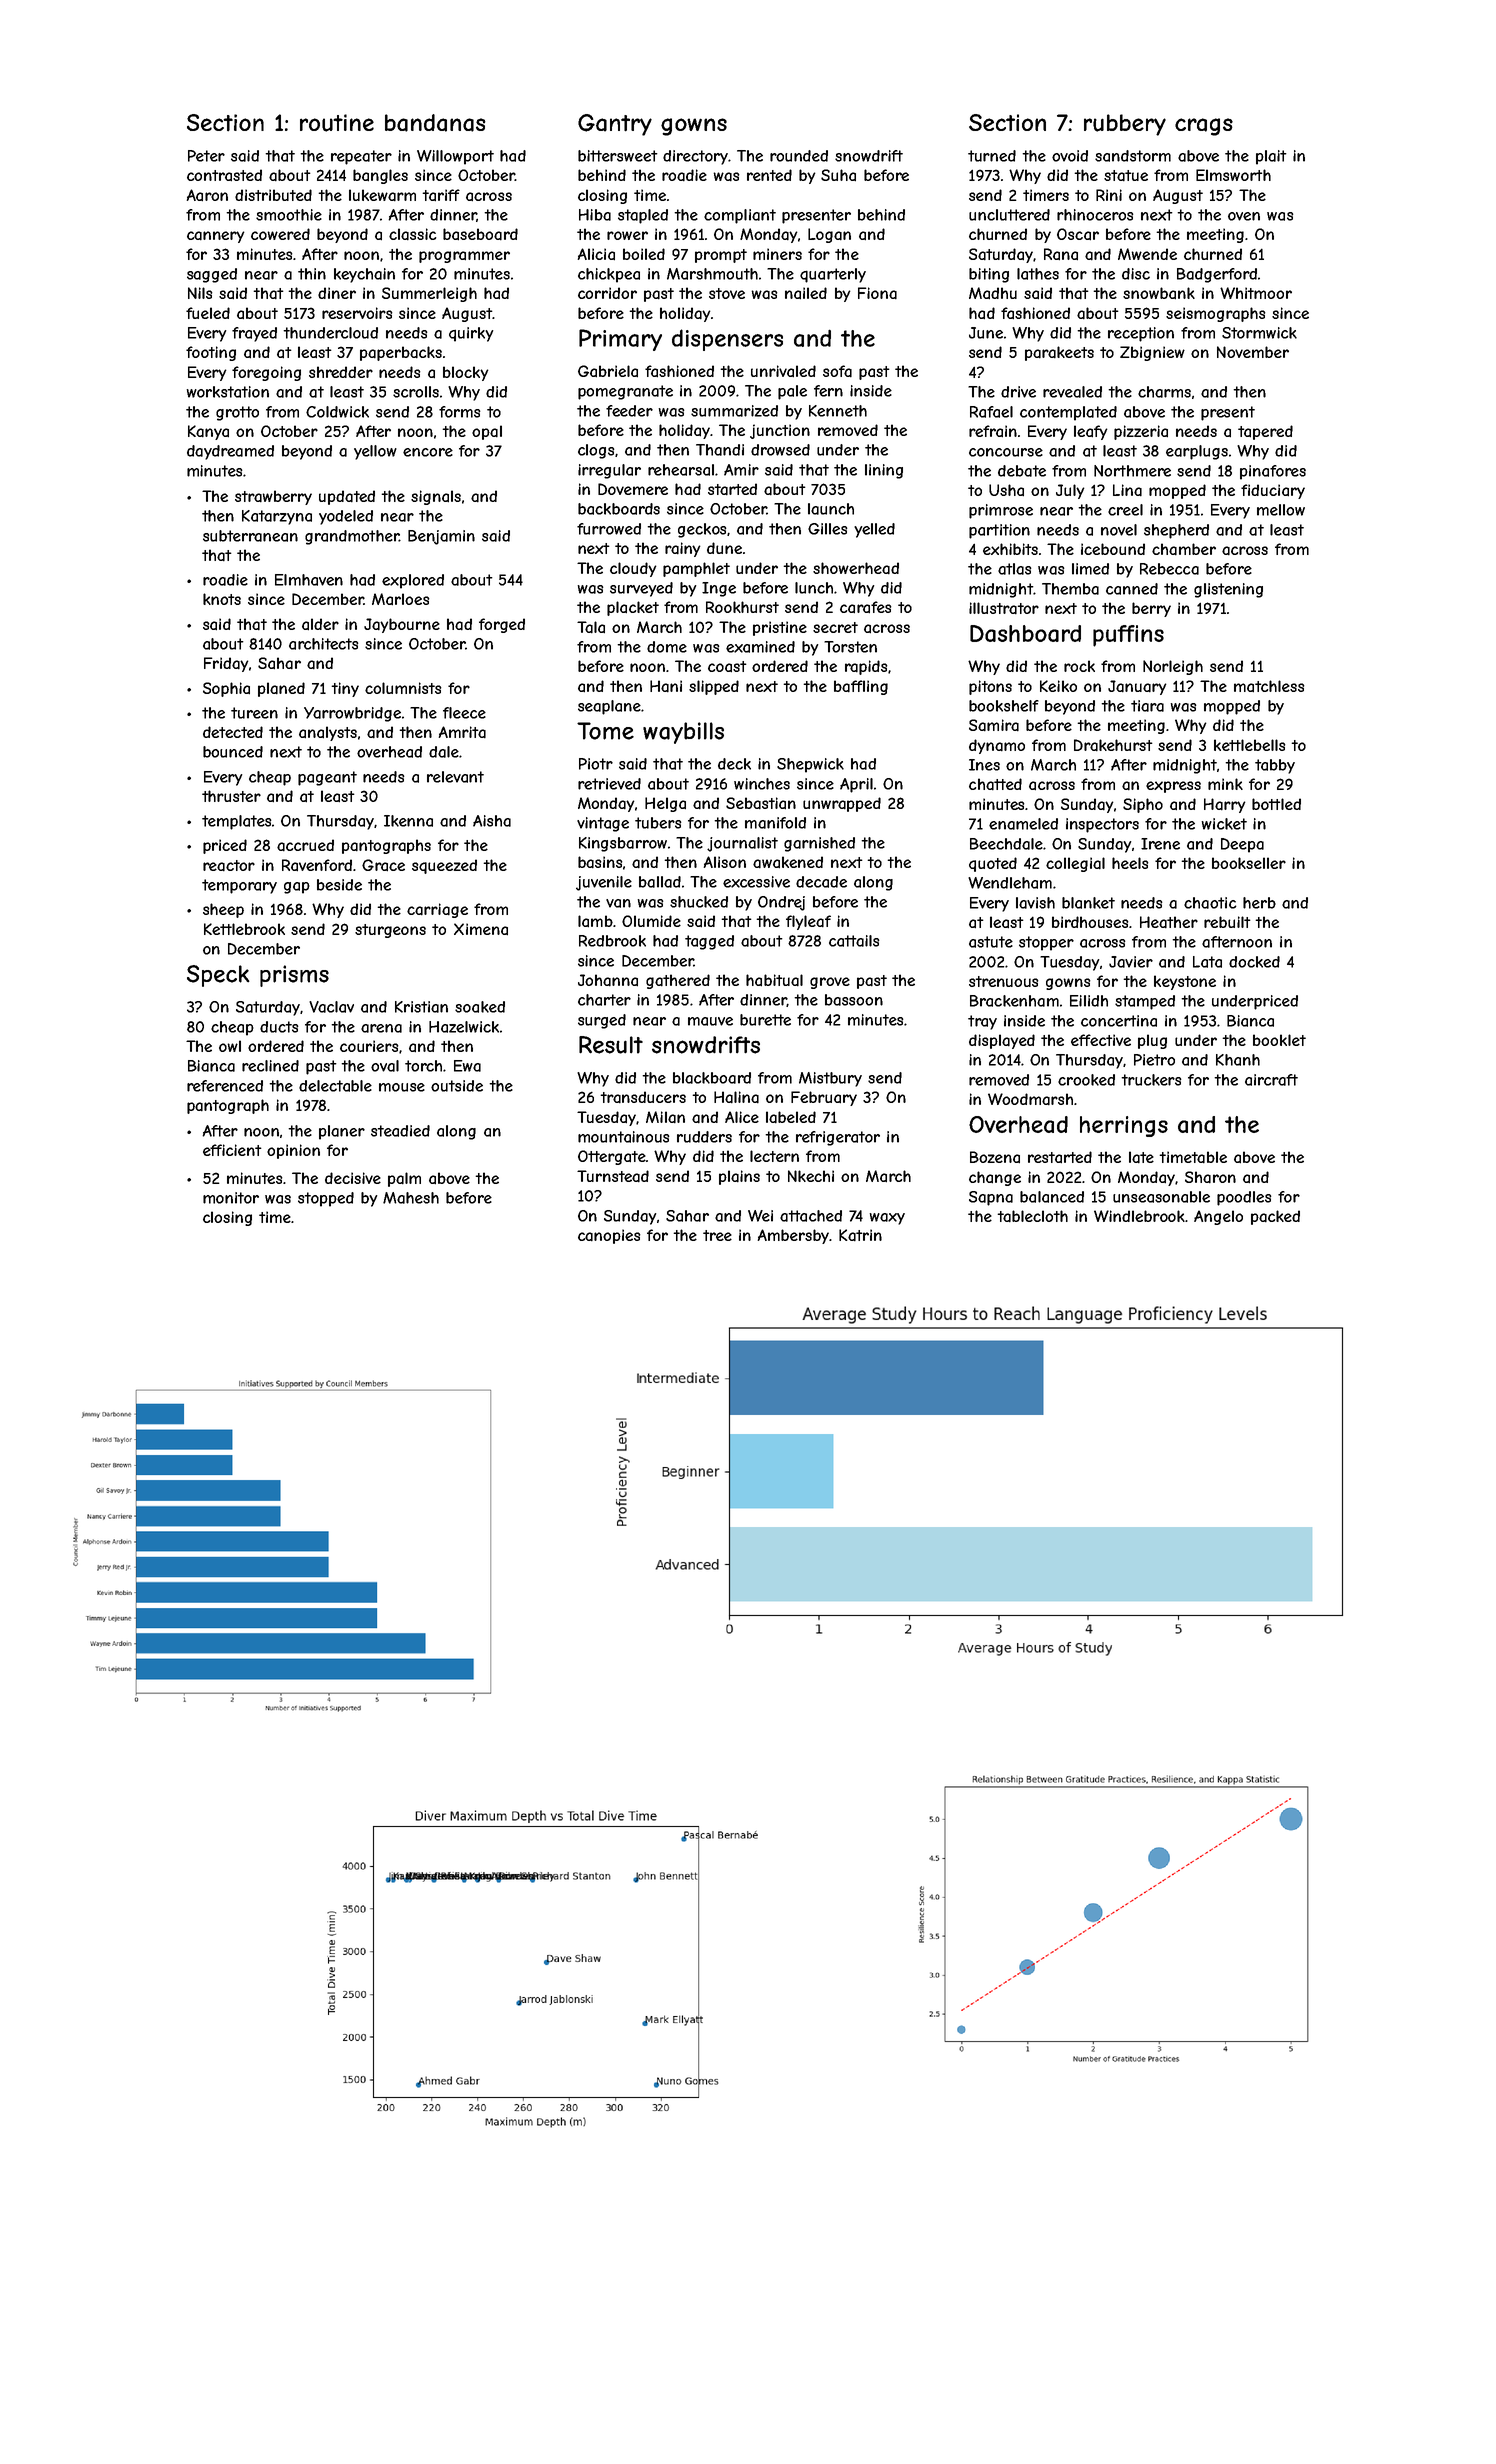 The width and height of the screenshot is (1496, 2464). I want to click on monitor, so click(231, 1198).
